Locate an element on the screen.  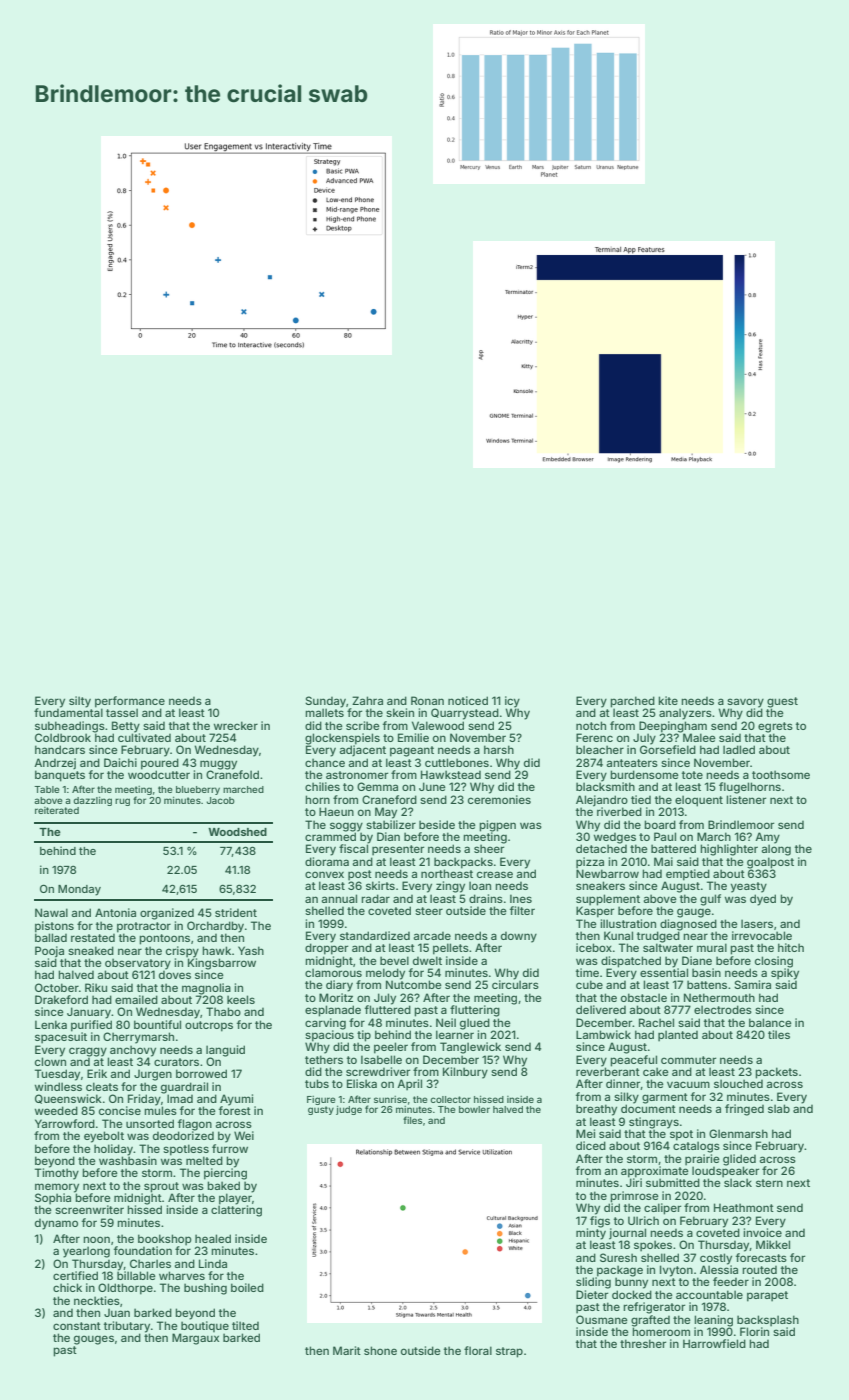
tiles is located at coordinates (779, 1034).
